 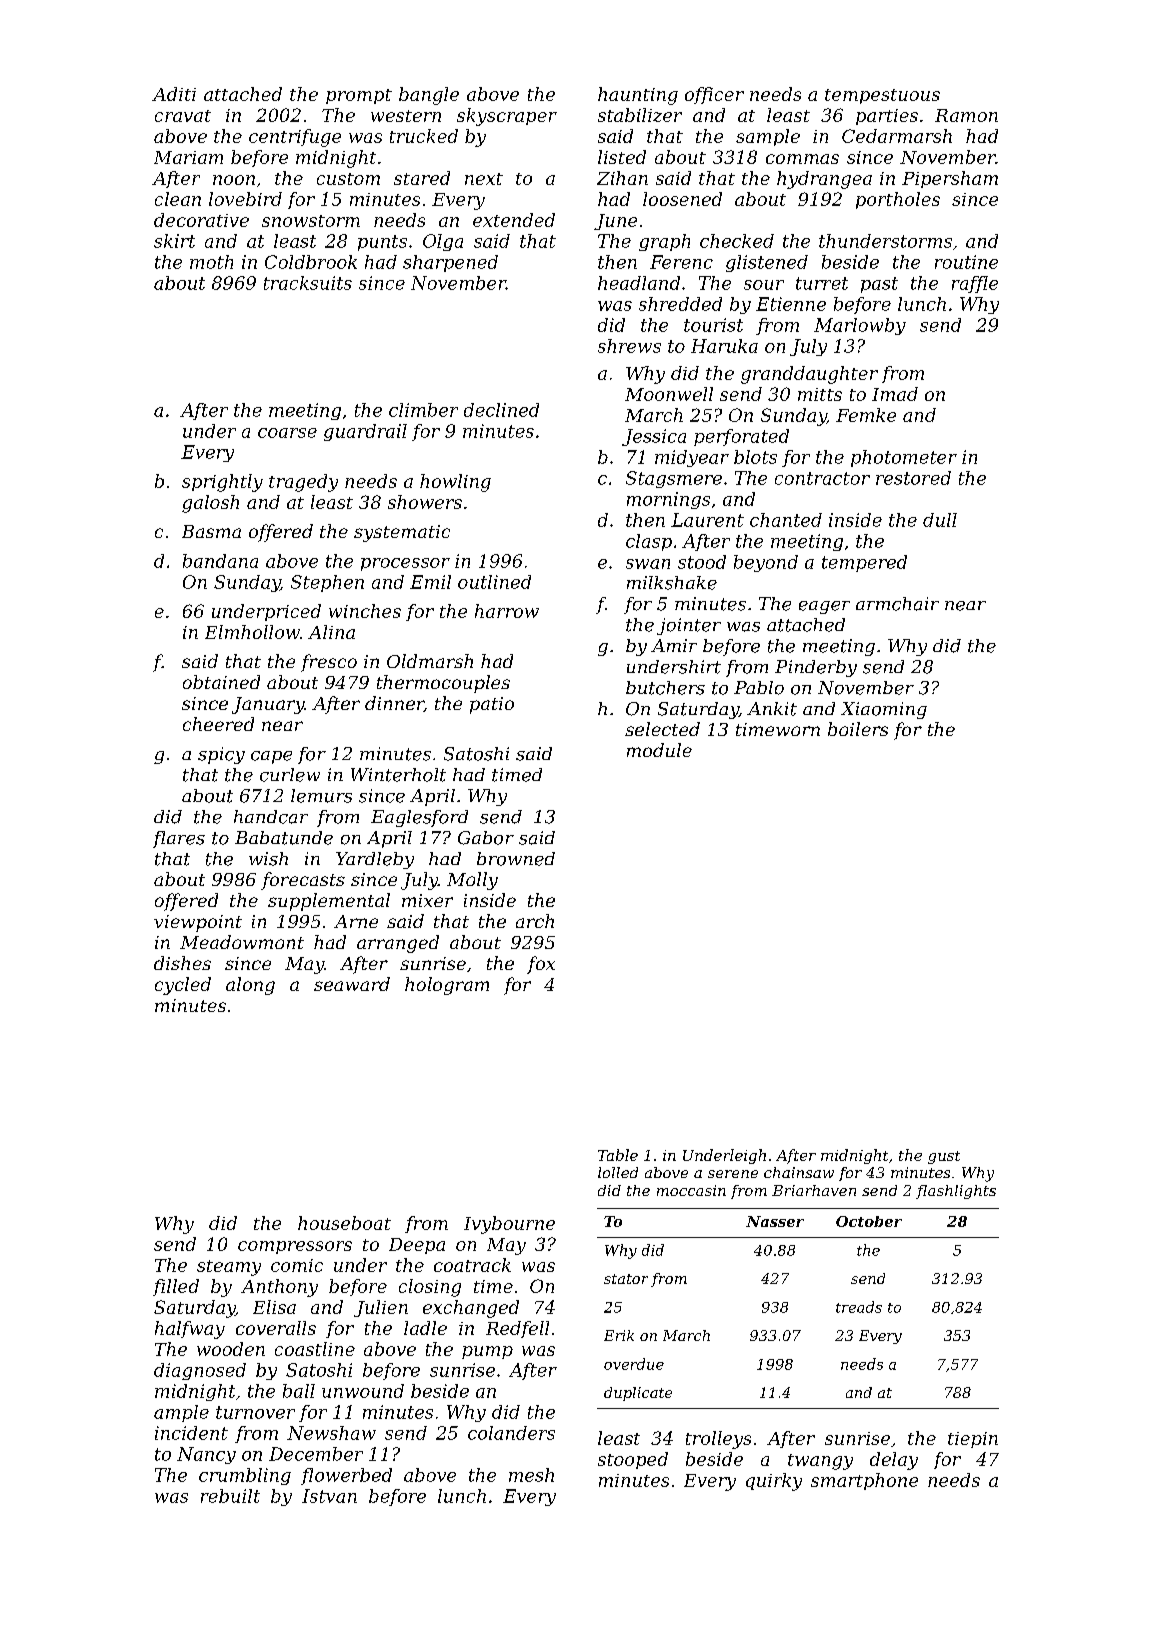 What do you see at coordinates (672, 583) in the image?
I see `milkshake` at bounding box center [672, 583].
